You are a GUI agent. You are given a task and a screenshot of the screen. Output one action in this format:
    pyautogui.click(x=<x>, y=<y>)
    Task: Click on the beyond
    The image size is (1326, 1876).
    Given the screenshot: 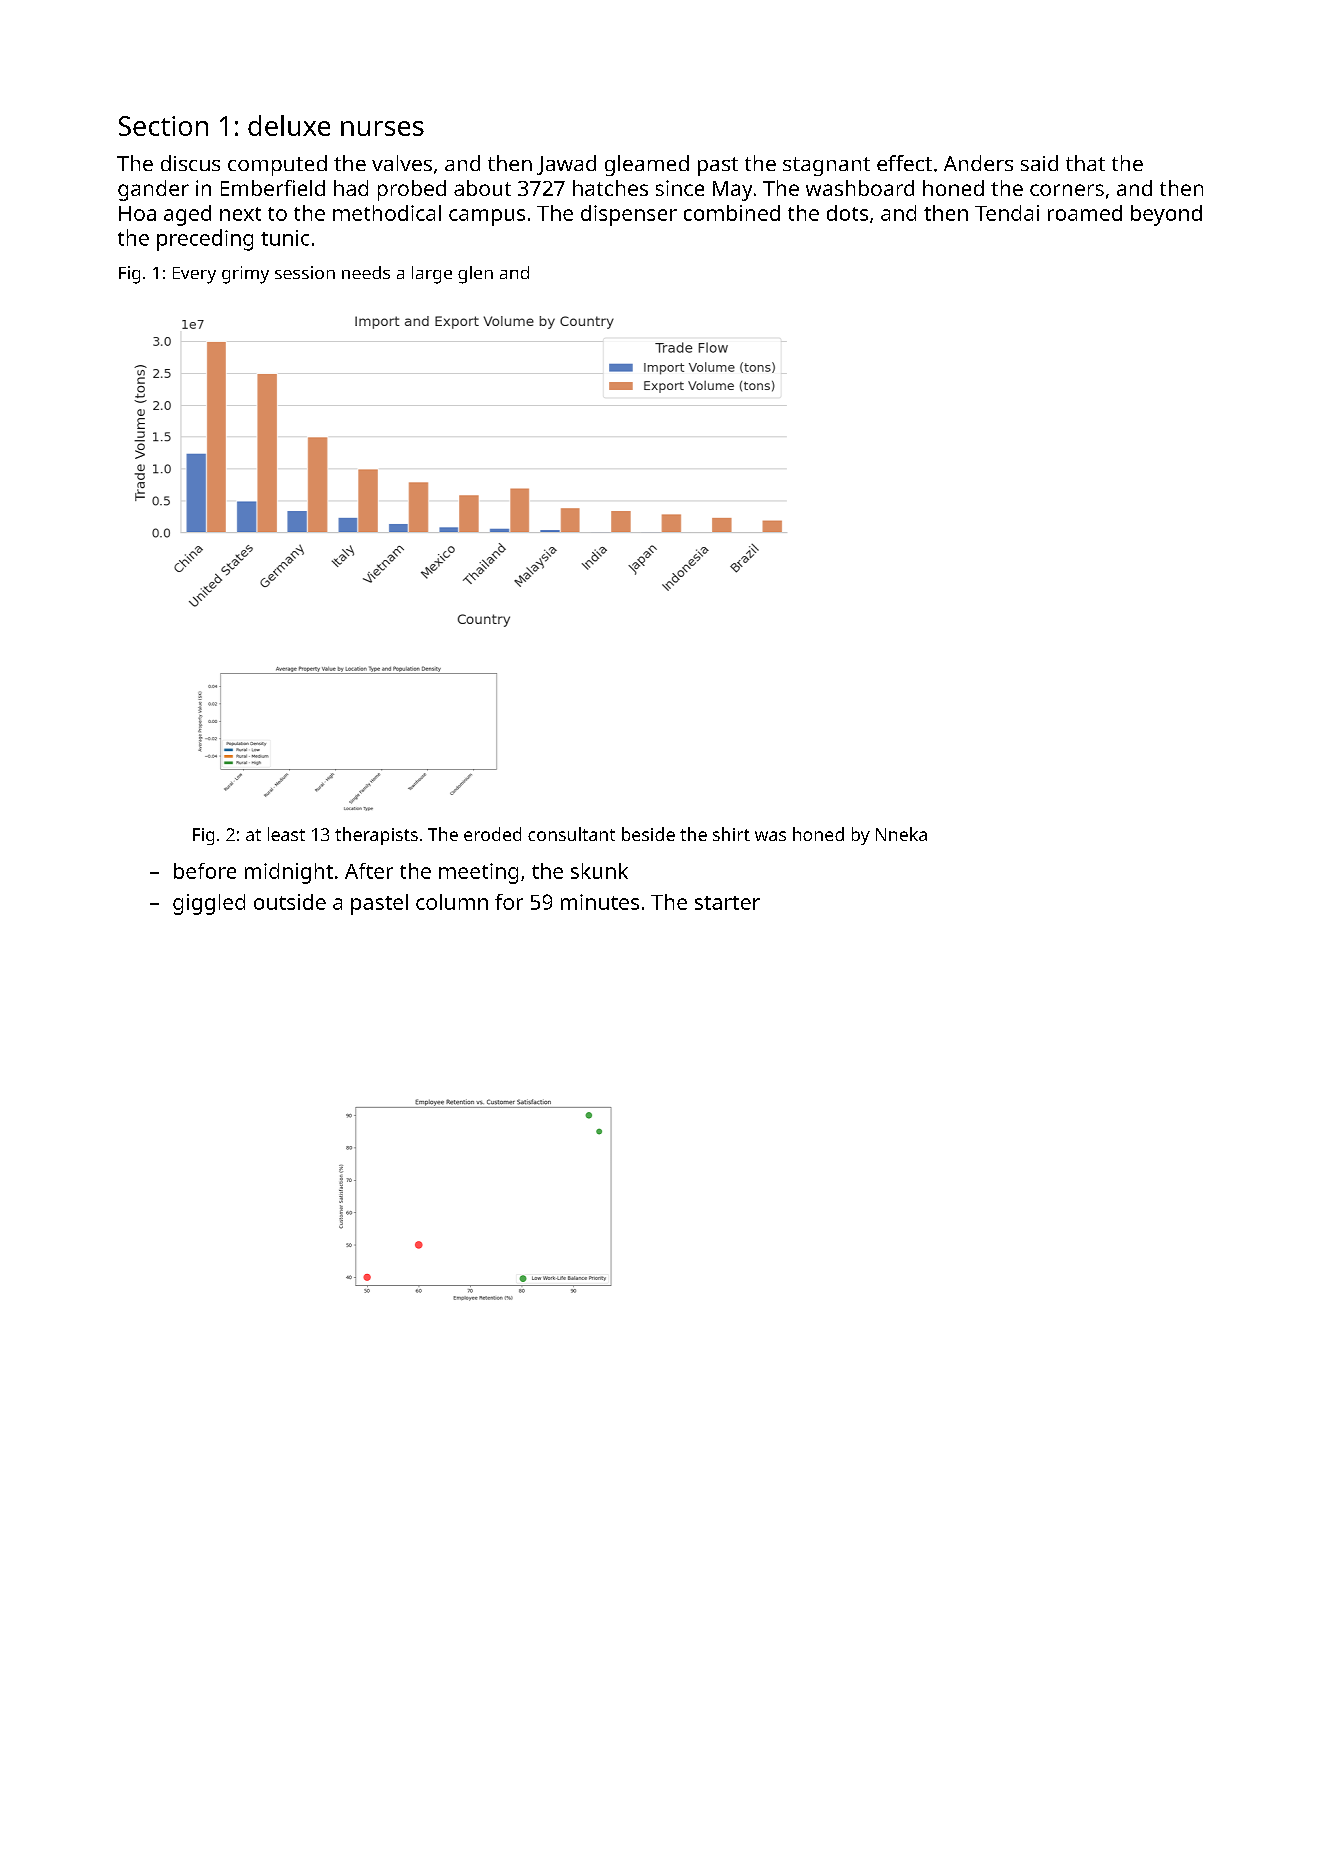 What is the action you would take?
    pyautogui.click(x=1166, y=215)
